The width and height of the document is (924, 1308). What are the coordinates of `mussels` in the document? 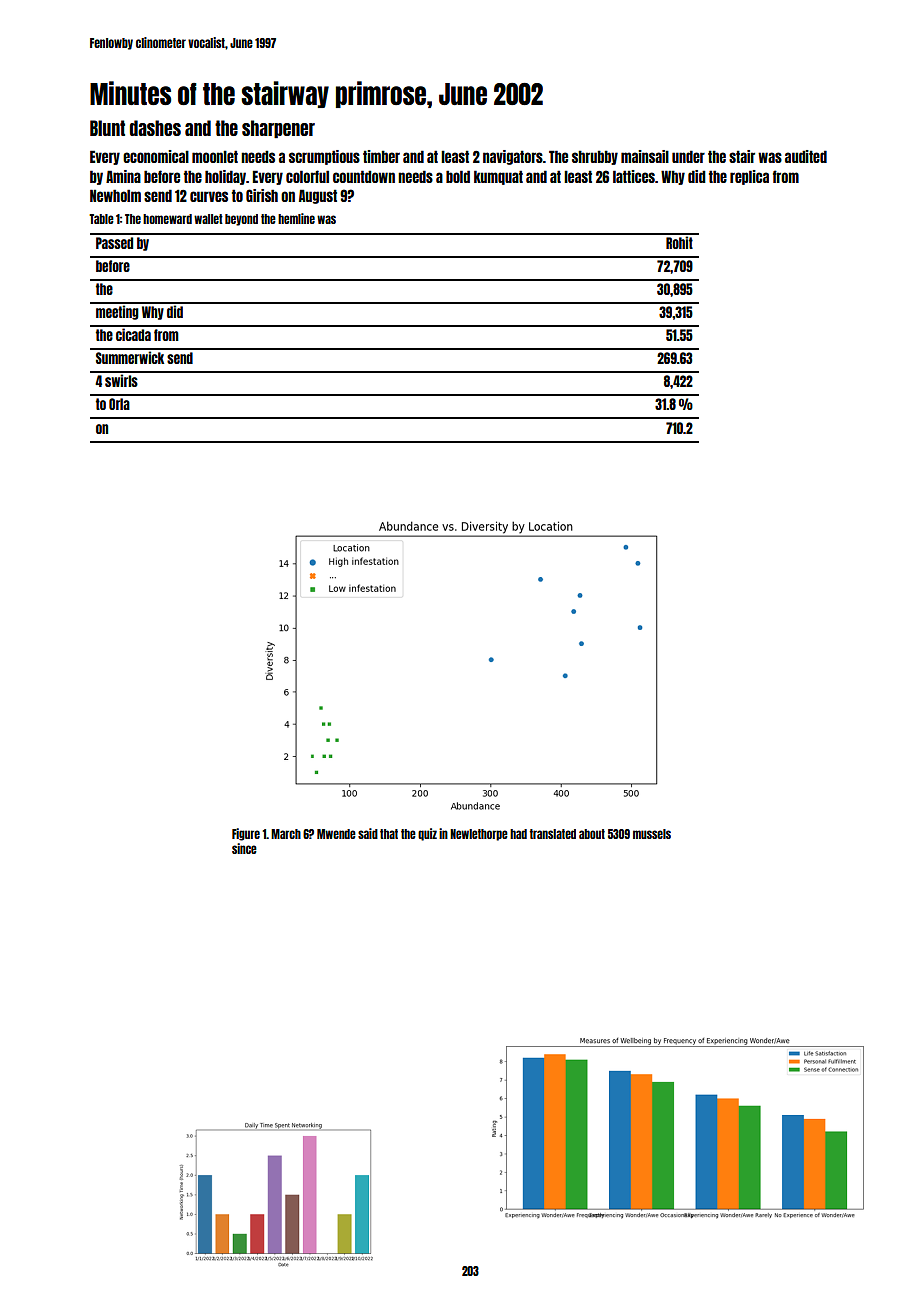 It's located at (652, 834).
